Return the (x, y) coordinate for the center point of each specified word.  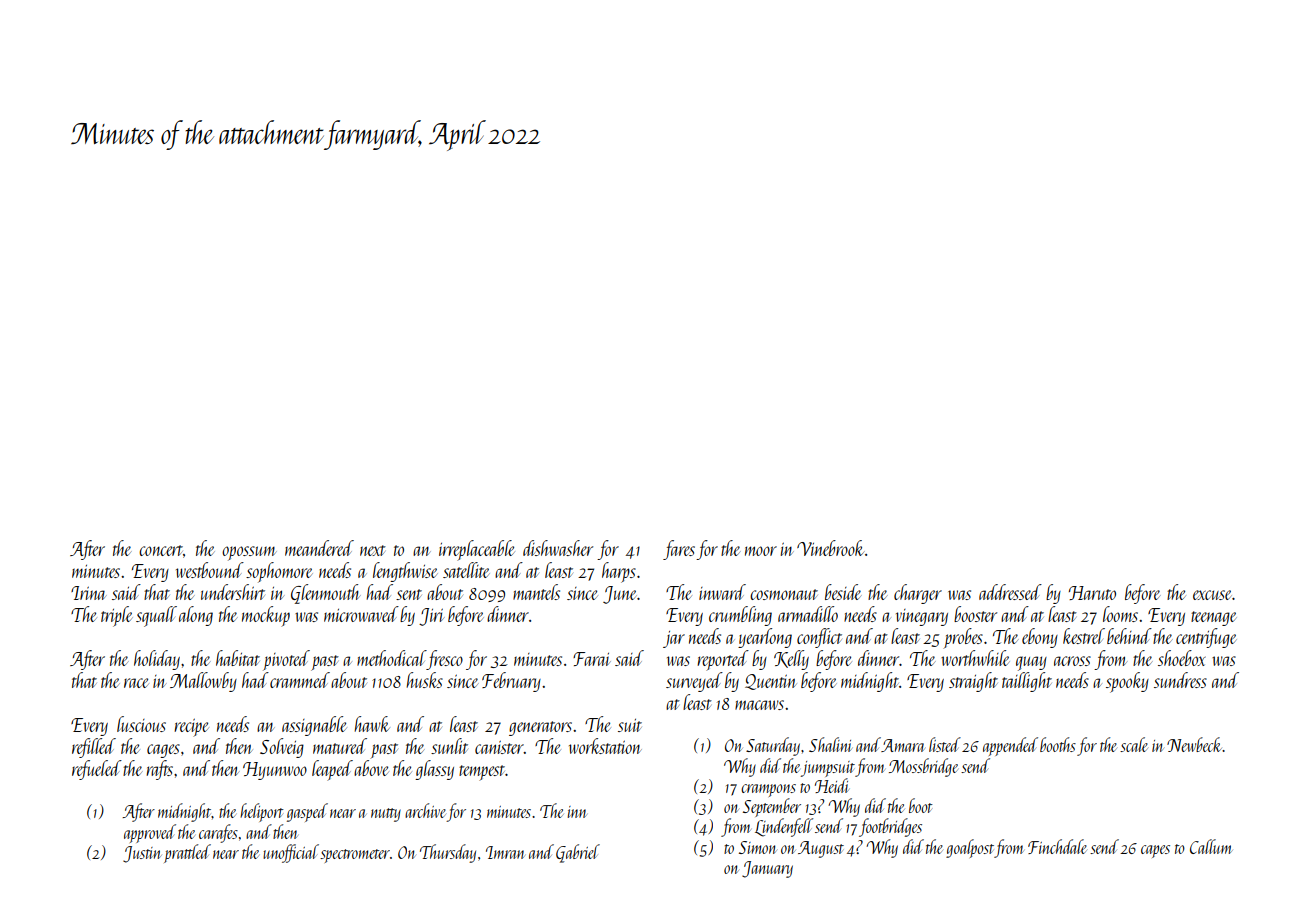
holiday (157, 660)
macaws (759, 705)
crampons (768, 790)
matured (340, 746)
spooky (1127, 682)
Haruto (1092, 593)
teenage (1214, 618)
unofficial (291, 853)
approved (150, 833)
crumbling (740, 616)
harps (619, 572)
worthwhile (975, 658)
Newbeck (1195, 744)
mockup (266, 616)
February (511, 682)
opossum (249, 553)
